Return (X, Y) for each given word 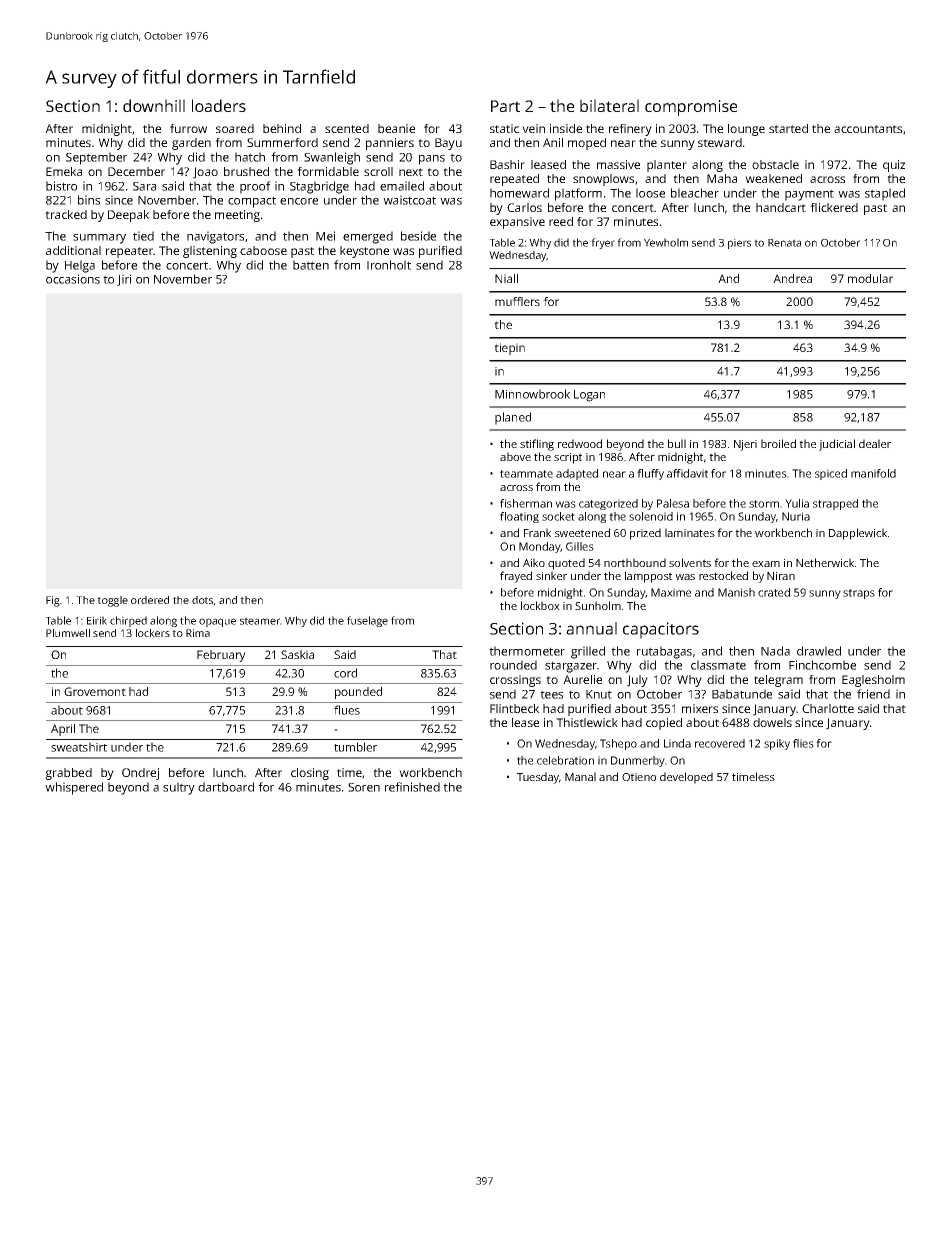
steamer (260, 621)
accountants (868, 129)
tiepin (509, 349)
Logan (589, 396)
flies (803, 743)
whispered (74, 788)
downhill (154, 105)
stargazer (571, 667)
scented (347, 128)
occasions (73, 279)
